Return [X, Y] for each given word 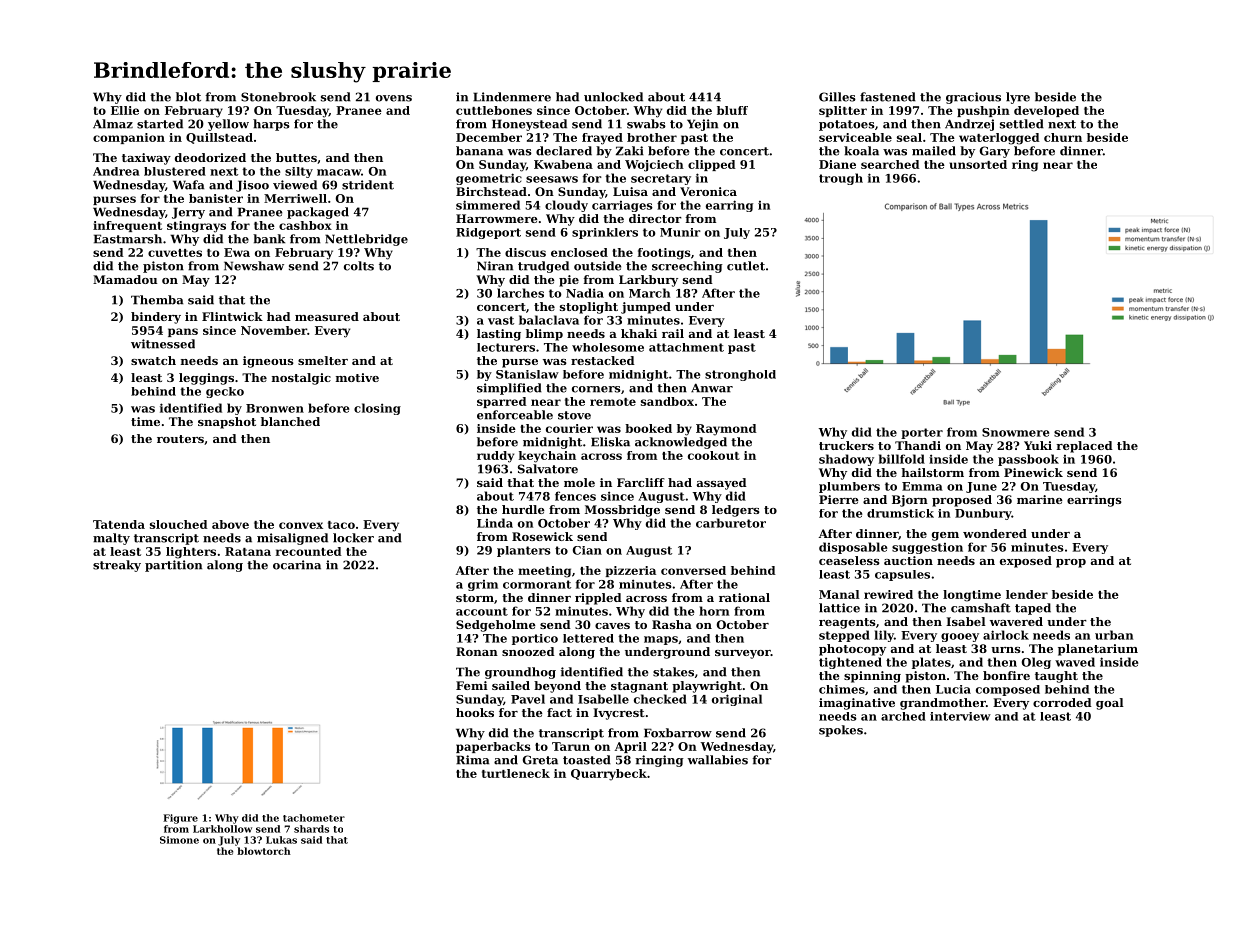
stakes [673, 672]
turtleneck [516, 773]
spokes [841, 731]
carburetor [731, 523]
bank [269, 239]
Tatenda [119, 524]
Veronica [708, 191]
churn [1063, 137]
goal [1110, 704]
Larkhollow [222, 829]
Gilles [837, 97]
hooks [475, 712]
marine [1040, 499]
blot [188, 97]
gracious [973, 98]
